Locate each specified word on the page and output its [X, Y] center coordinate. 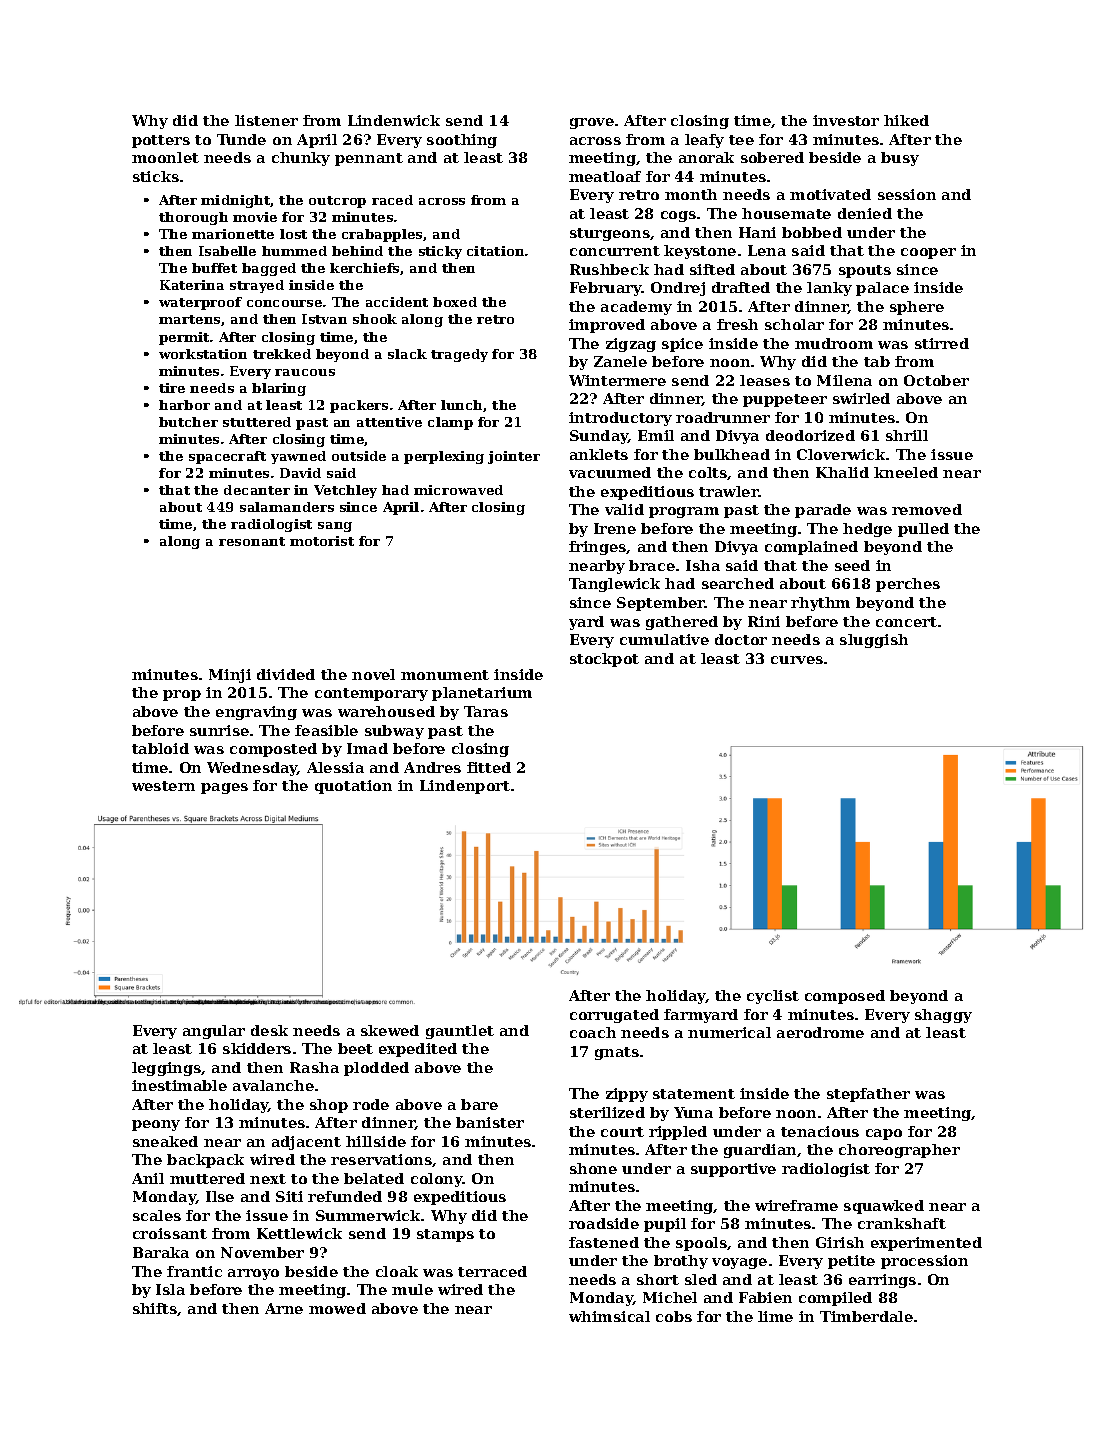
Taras [486, 711]
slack [407, 354]
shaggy [943, 1016]
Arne [284, 1308]
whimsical [609, 1316]
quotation [353, 787]
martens [189, 319]
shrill [907, 435]
